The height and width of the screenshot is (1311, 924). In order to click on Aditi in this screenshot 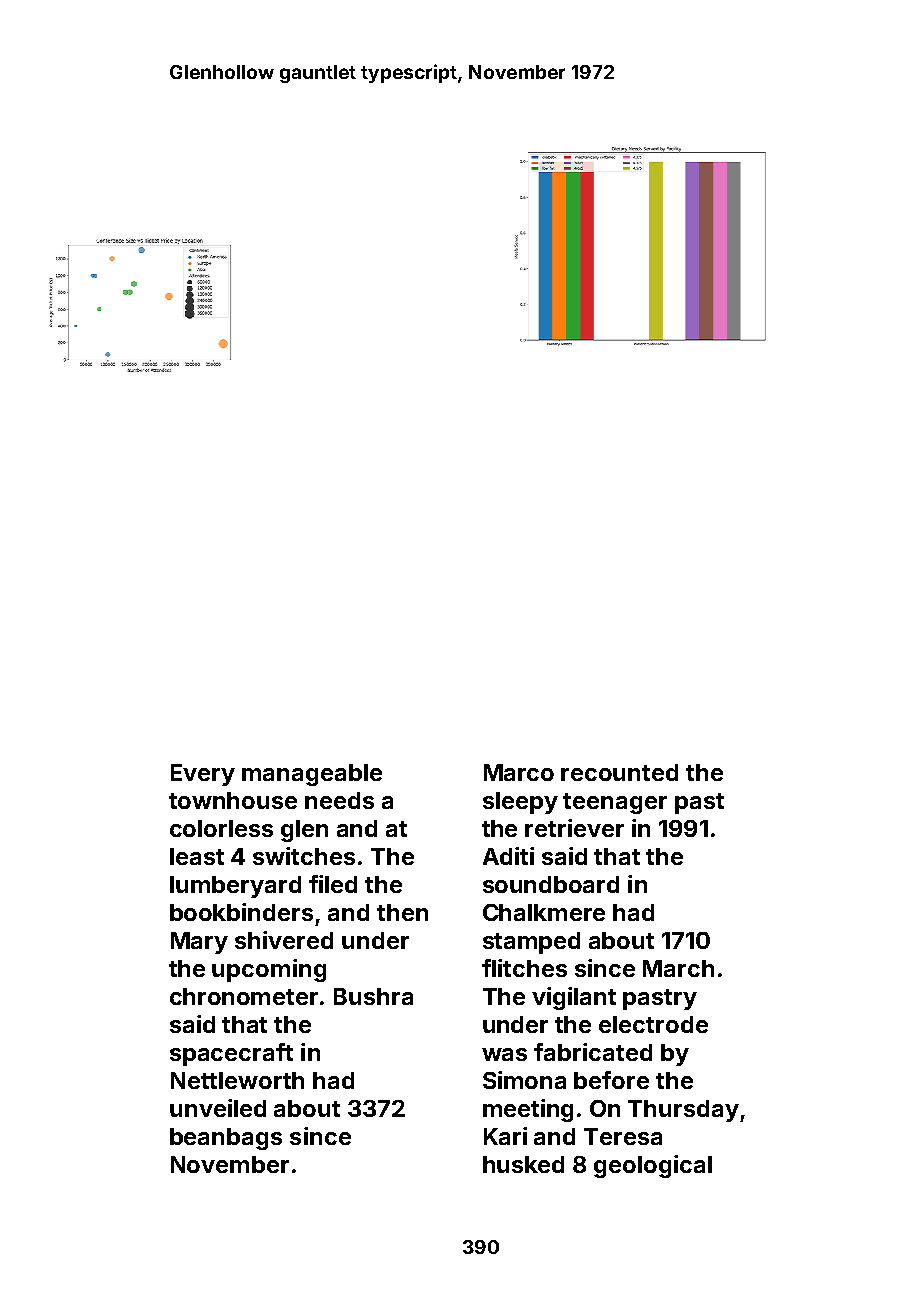, I will do `click(508, 856)`.
